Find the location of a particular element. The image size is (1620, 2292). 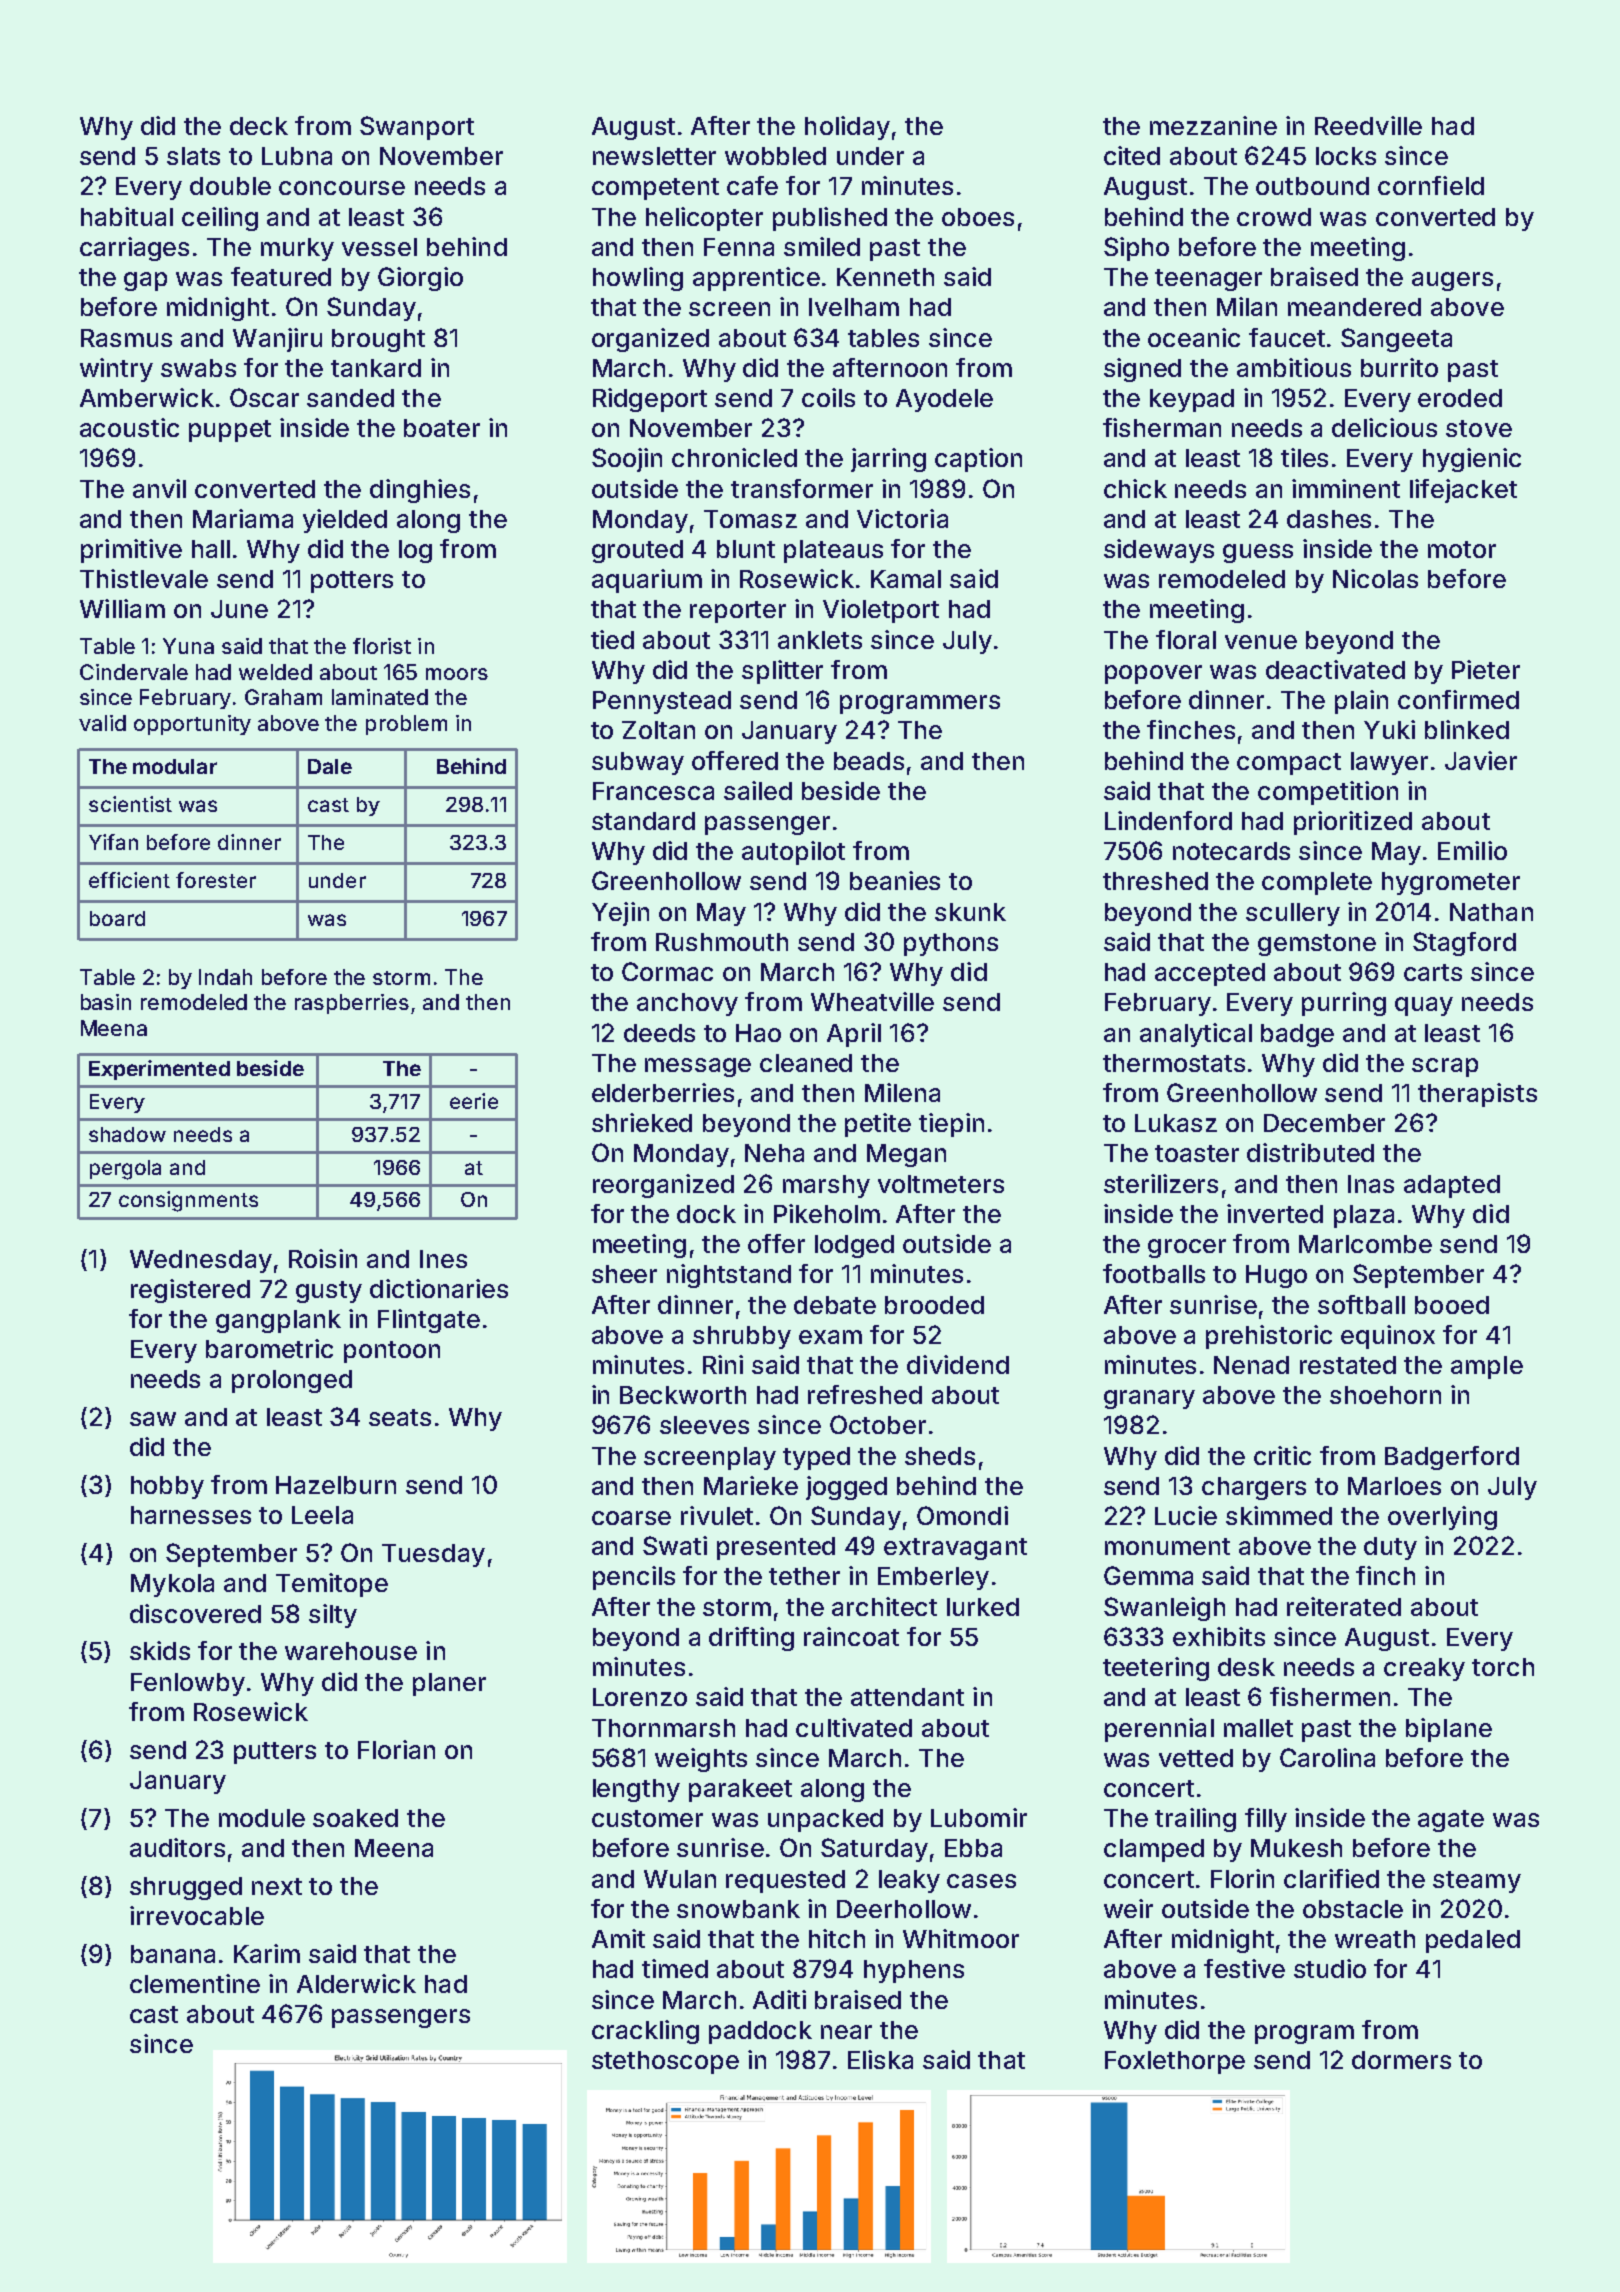

cited is located at coordinates (1132, 155).
